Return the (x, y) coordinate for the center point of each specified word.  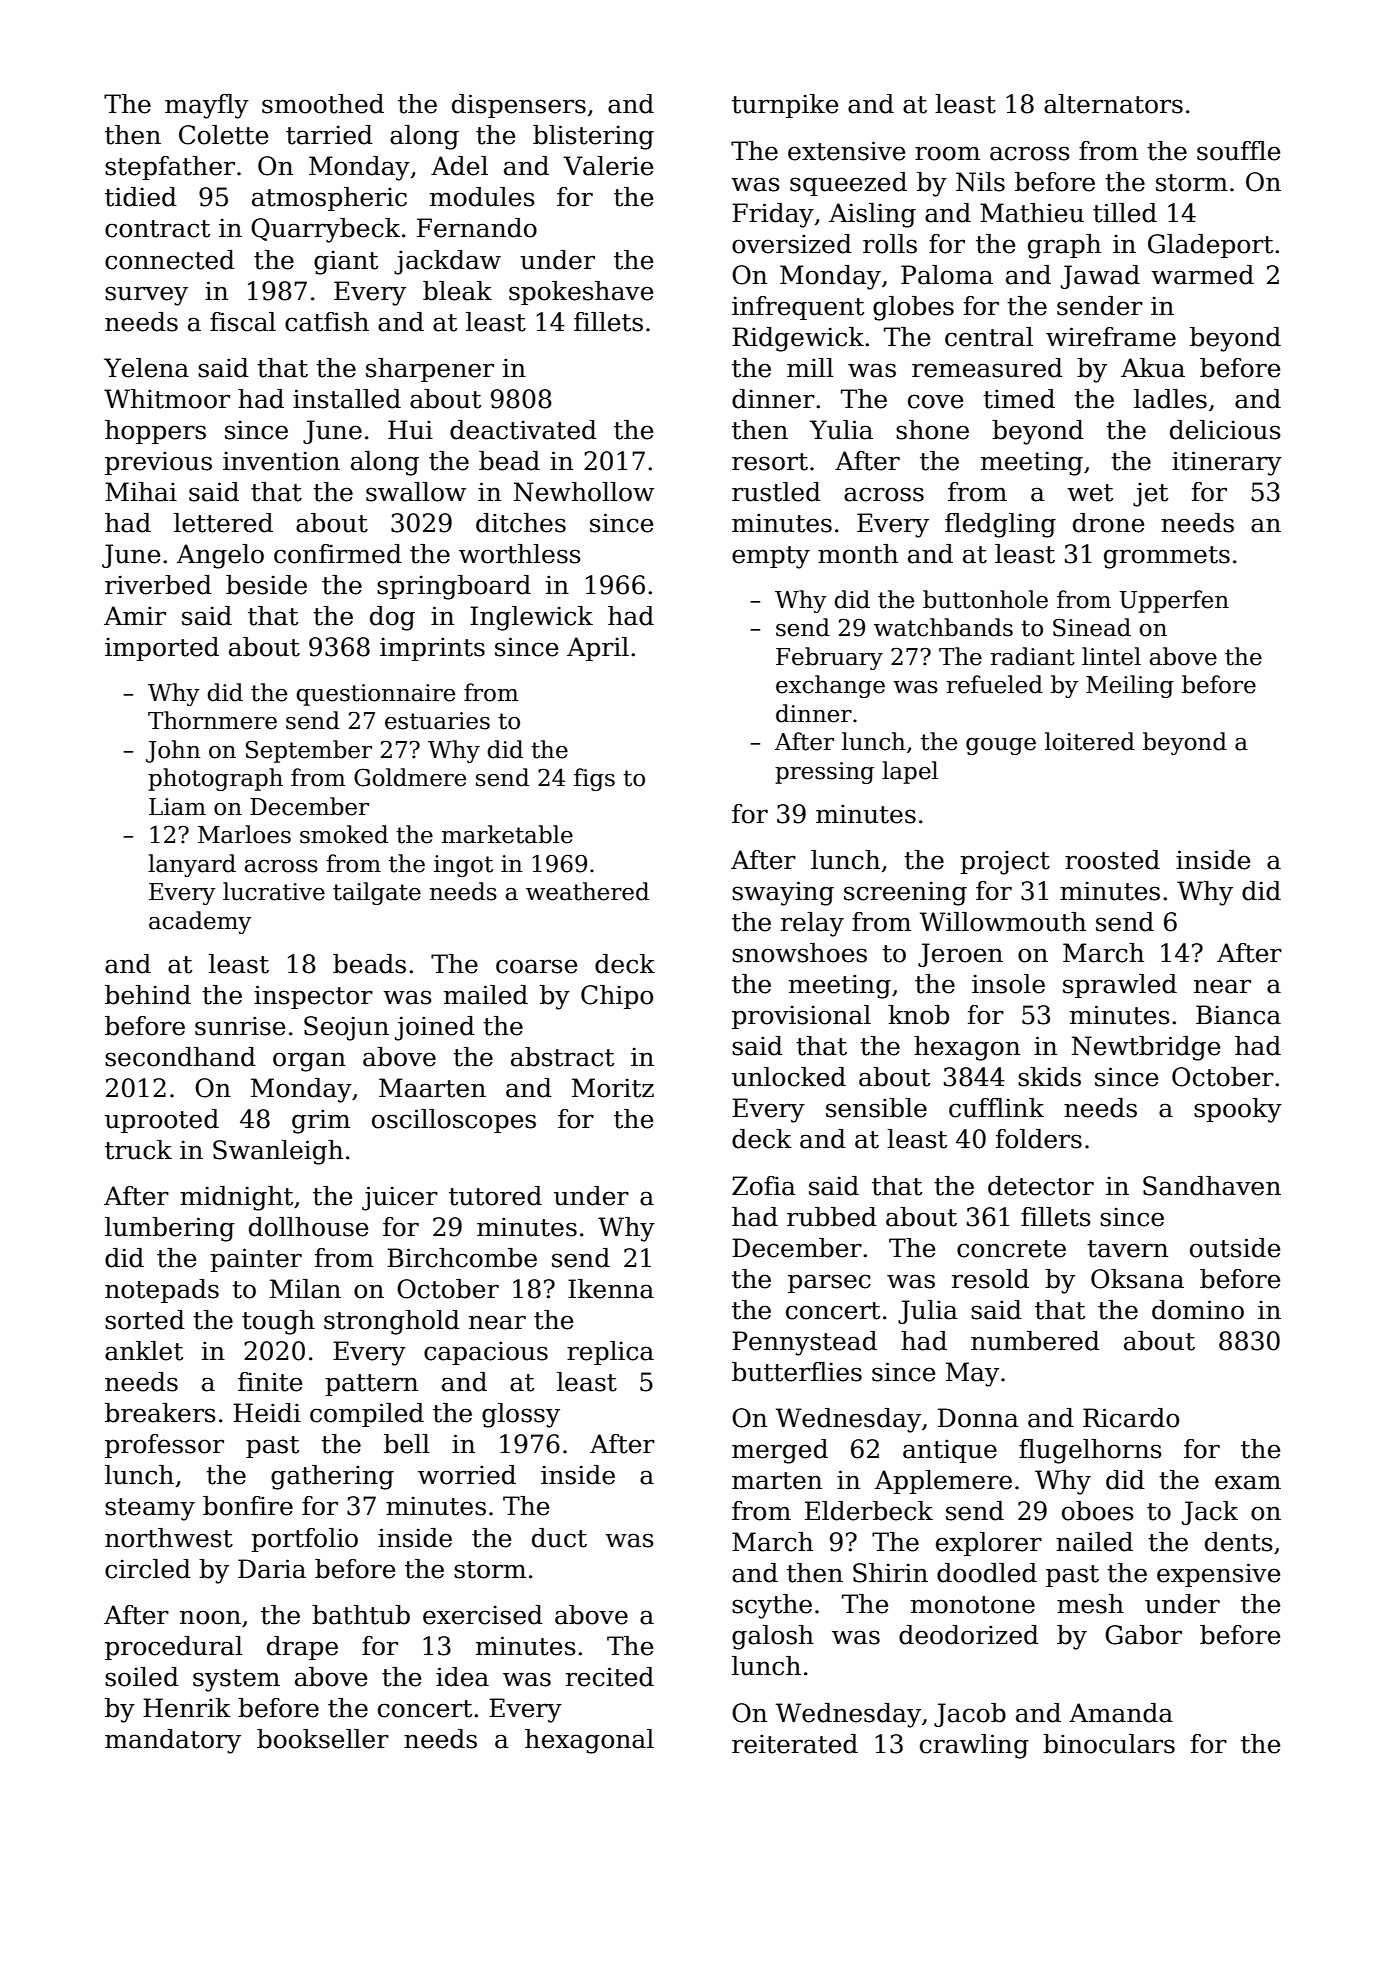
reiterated (795, 1744)
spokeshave (581, 293)
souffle (1238, 151)
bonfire (248, 1506)
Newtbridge (1146, 1048)
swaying (783, 893)
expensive (1218, 1575)
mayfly (207, 106)
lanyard (192, 865)
